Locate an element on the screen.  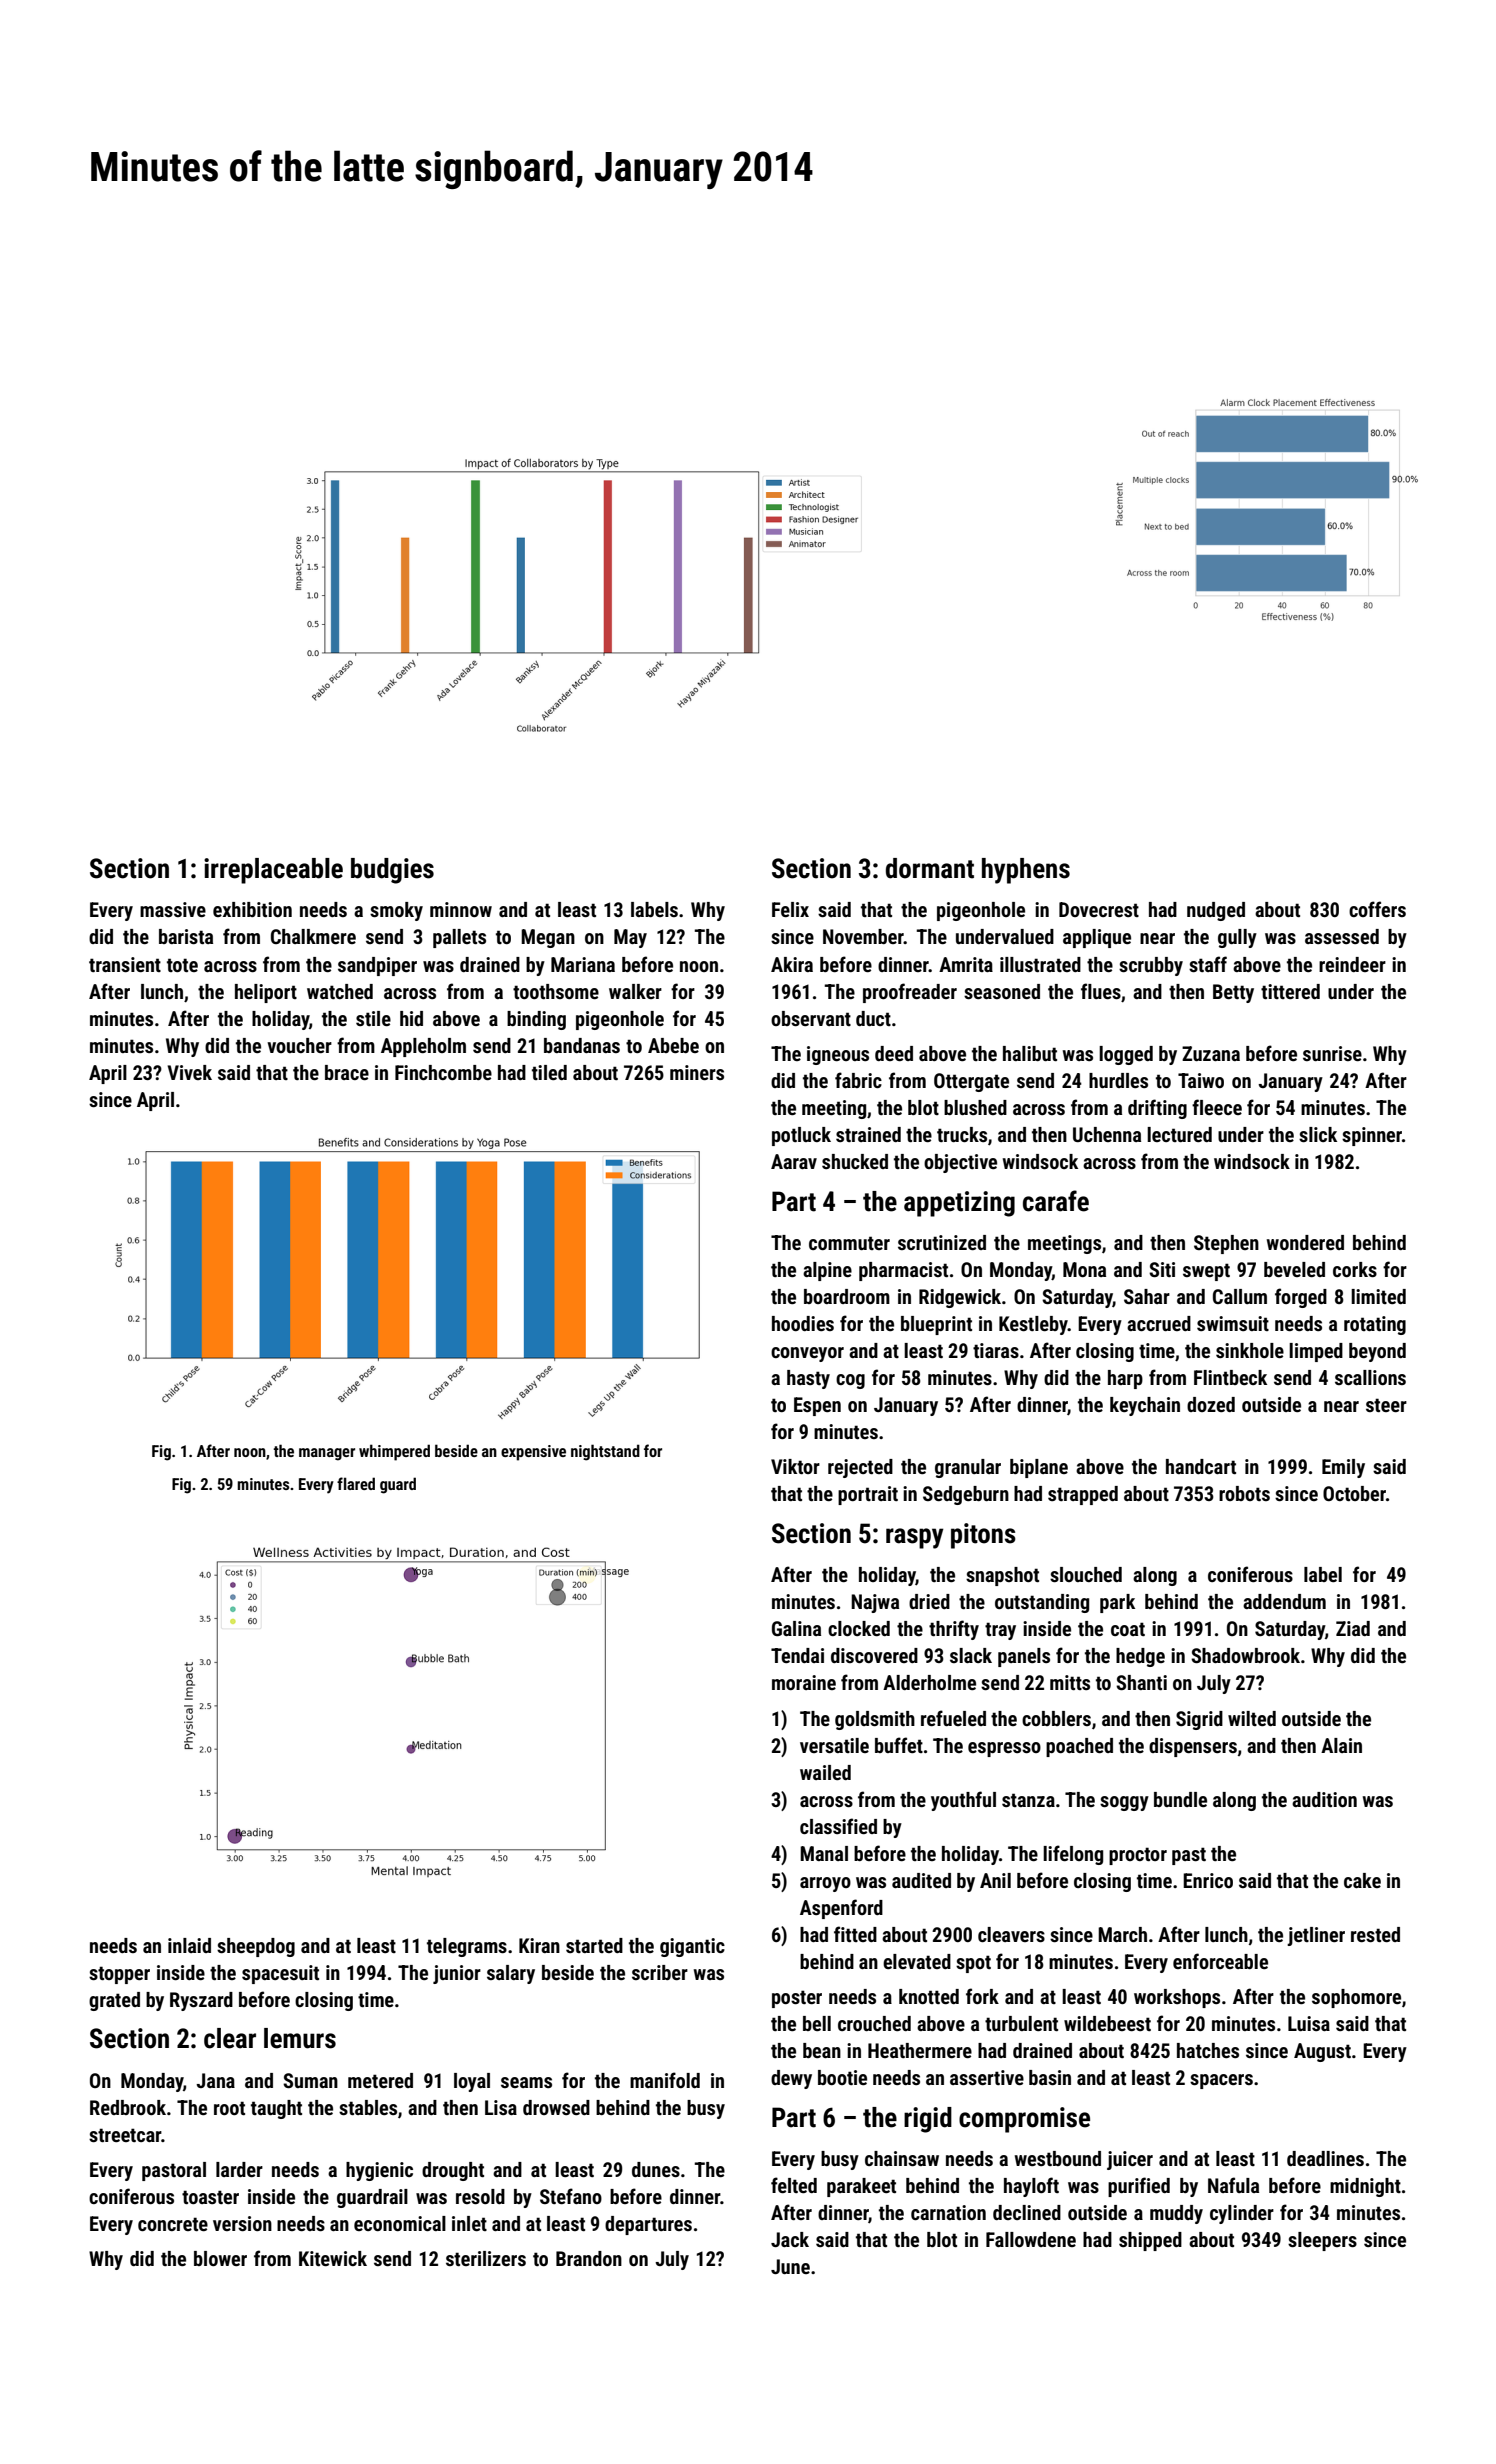
lifelong is located at coordinates (1073, 1855).
